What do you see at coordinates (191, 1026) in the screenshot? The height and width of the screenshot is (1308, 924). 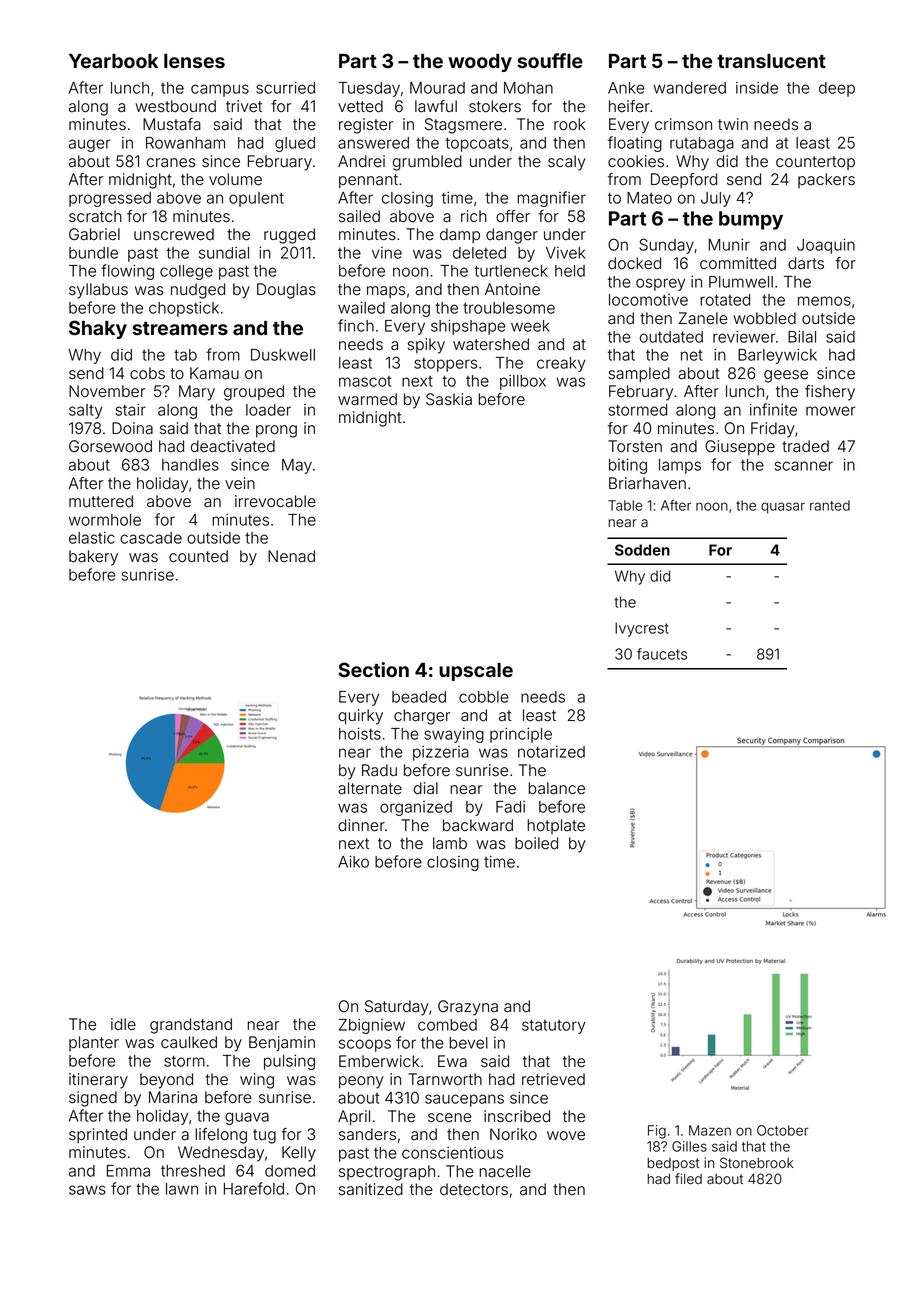 I see `grandstand` at bounding box center [191, 1026].
